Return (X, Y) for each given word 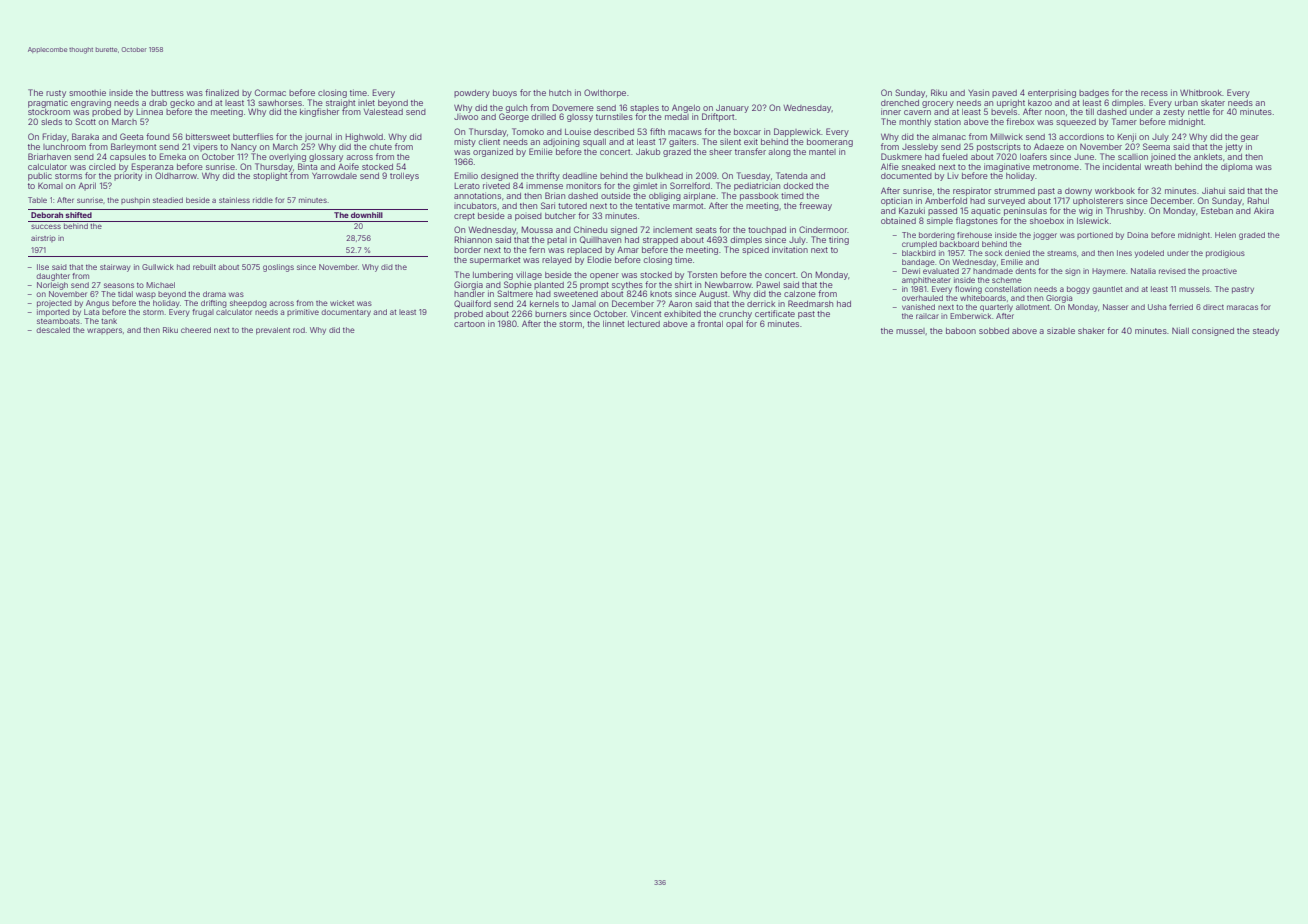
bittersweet (208, 136)
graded (1252, 236)
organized (493, 152)
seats (706, 230)
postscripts (999, 147)
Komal (50, 185)
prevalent (273, 331)
